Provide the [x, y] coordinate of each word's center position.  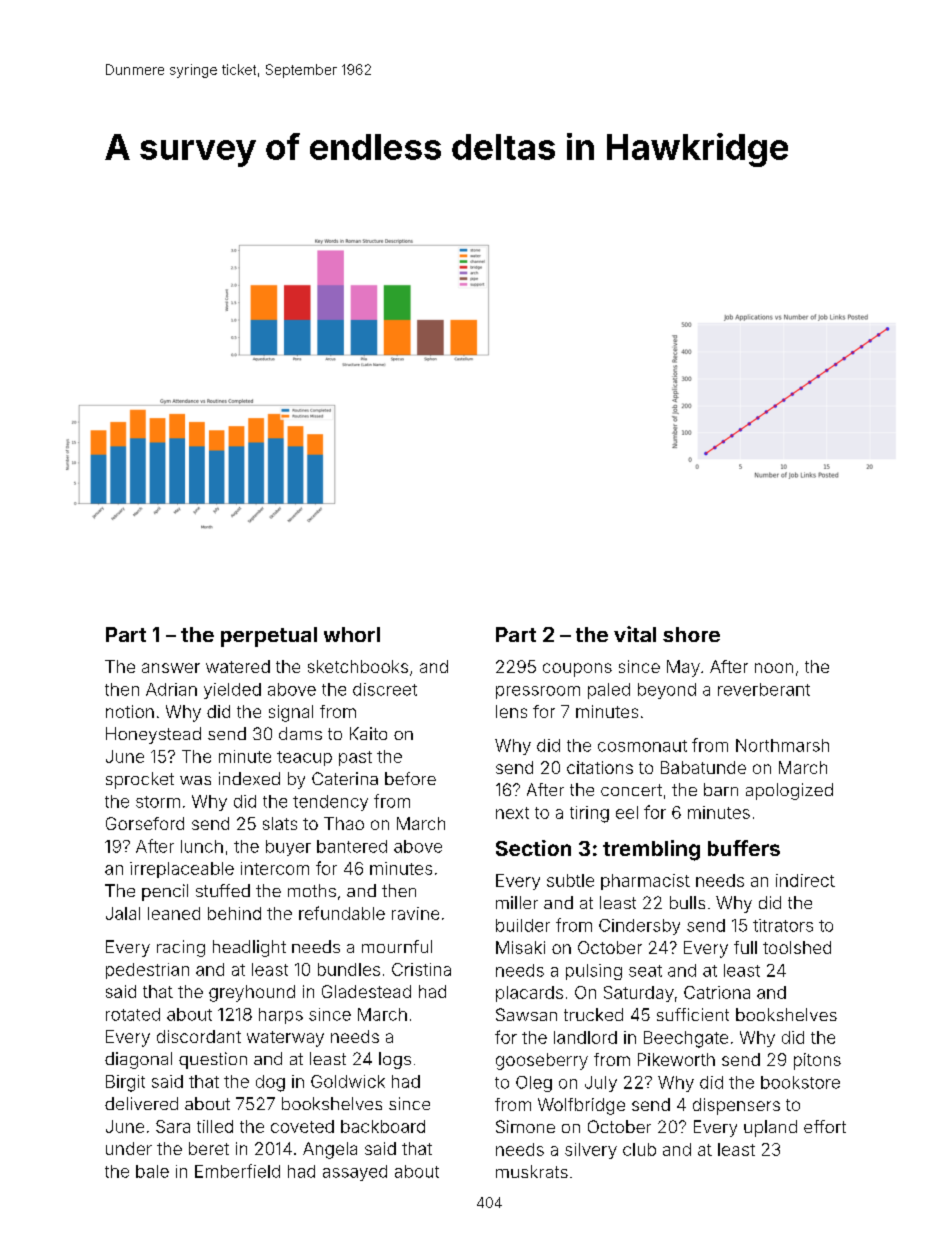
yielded [232, 691]
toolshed [797, 947]
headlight [249, 948]
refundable [342, 913]
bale [152, 1171]
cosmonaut [642, 746]
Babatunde [703, 767]
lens [511, 711]
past [355, 758]
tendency [330, 803]
